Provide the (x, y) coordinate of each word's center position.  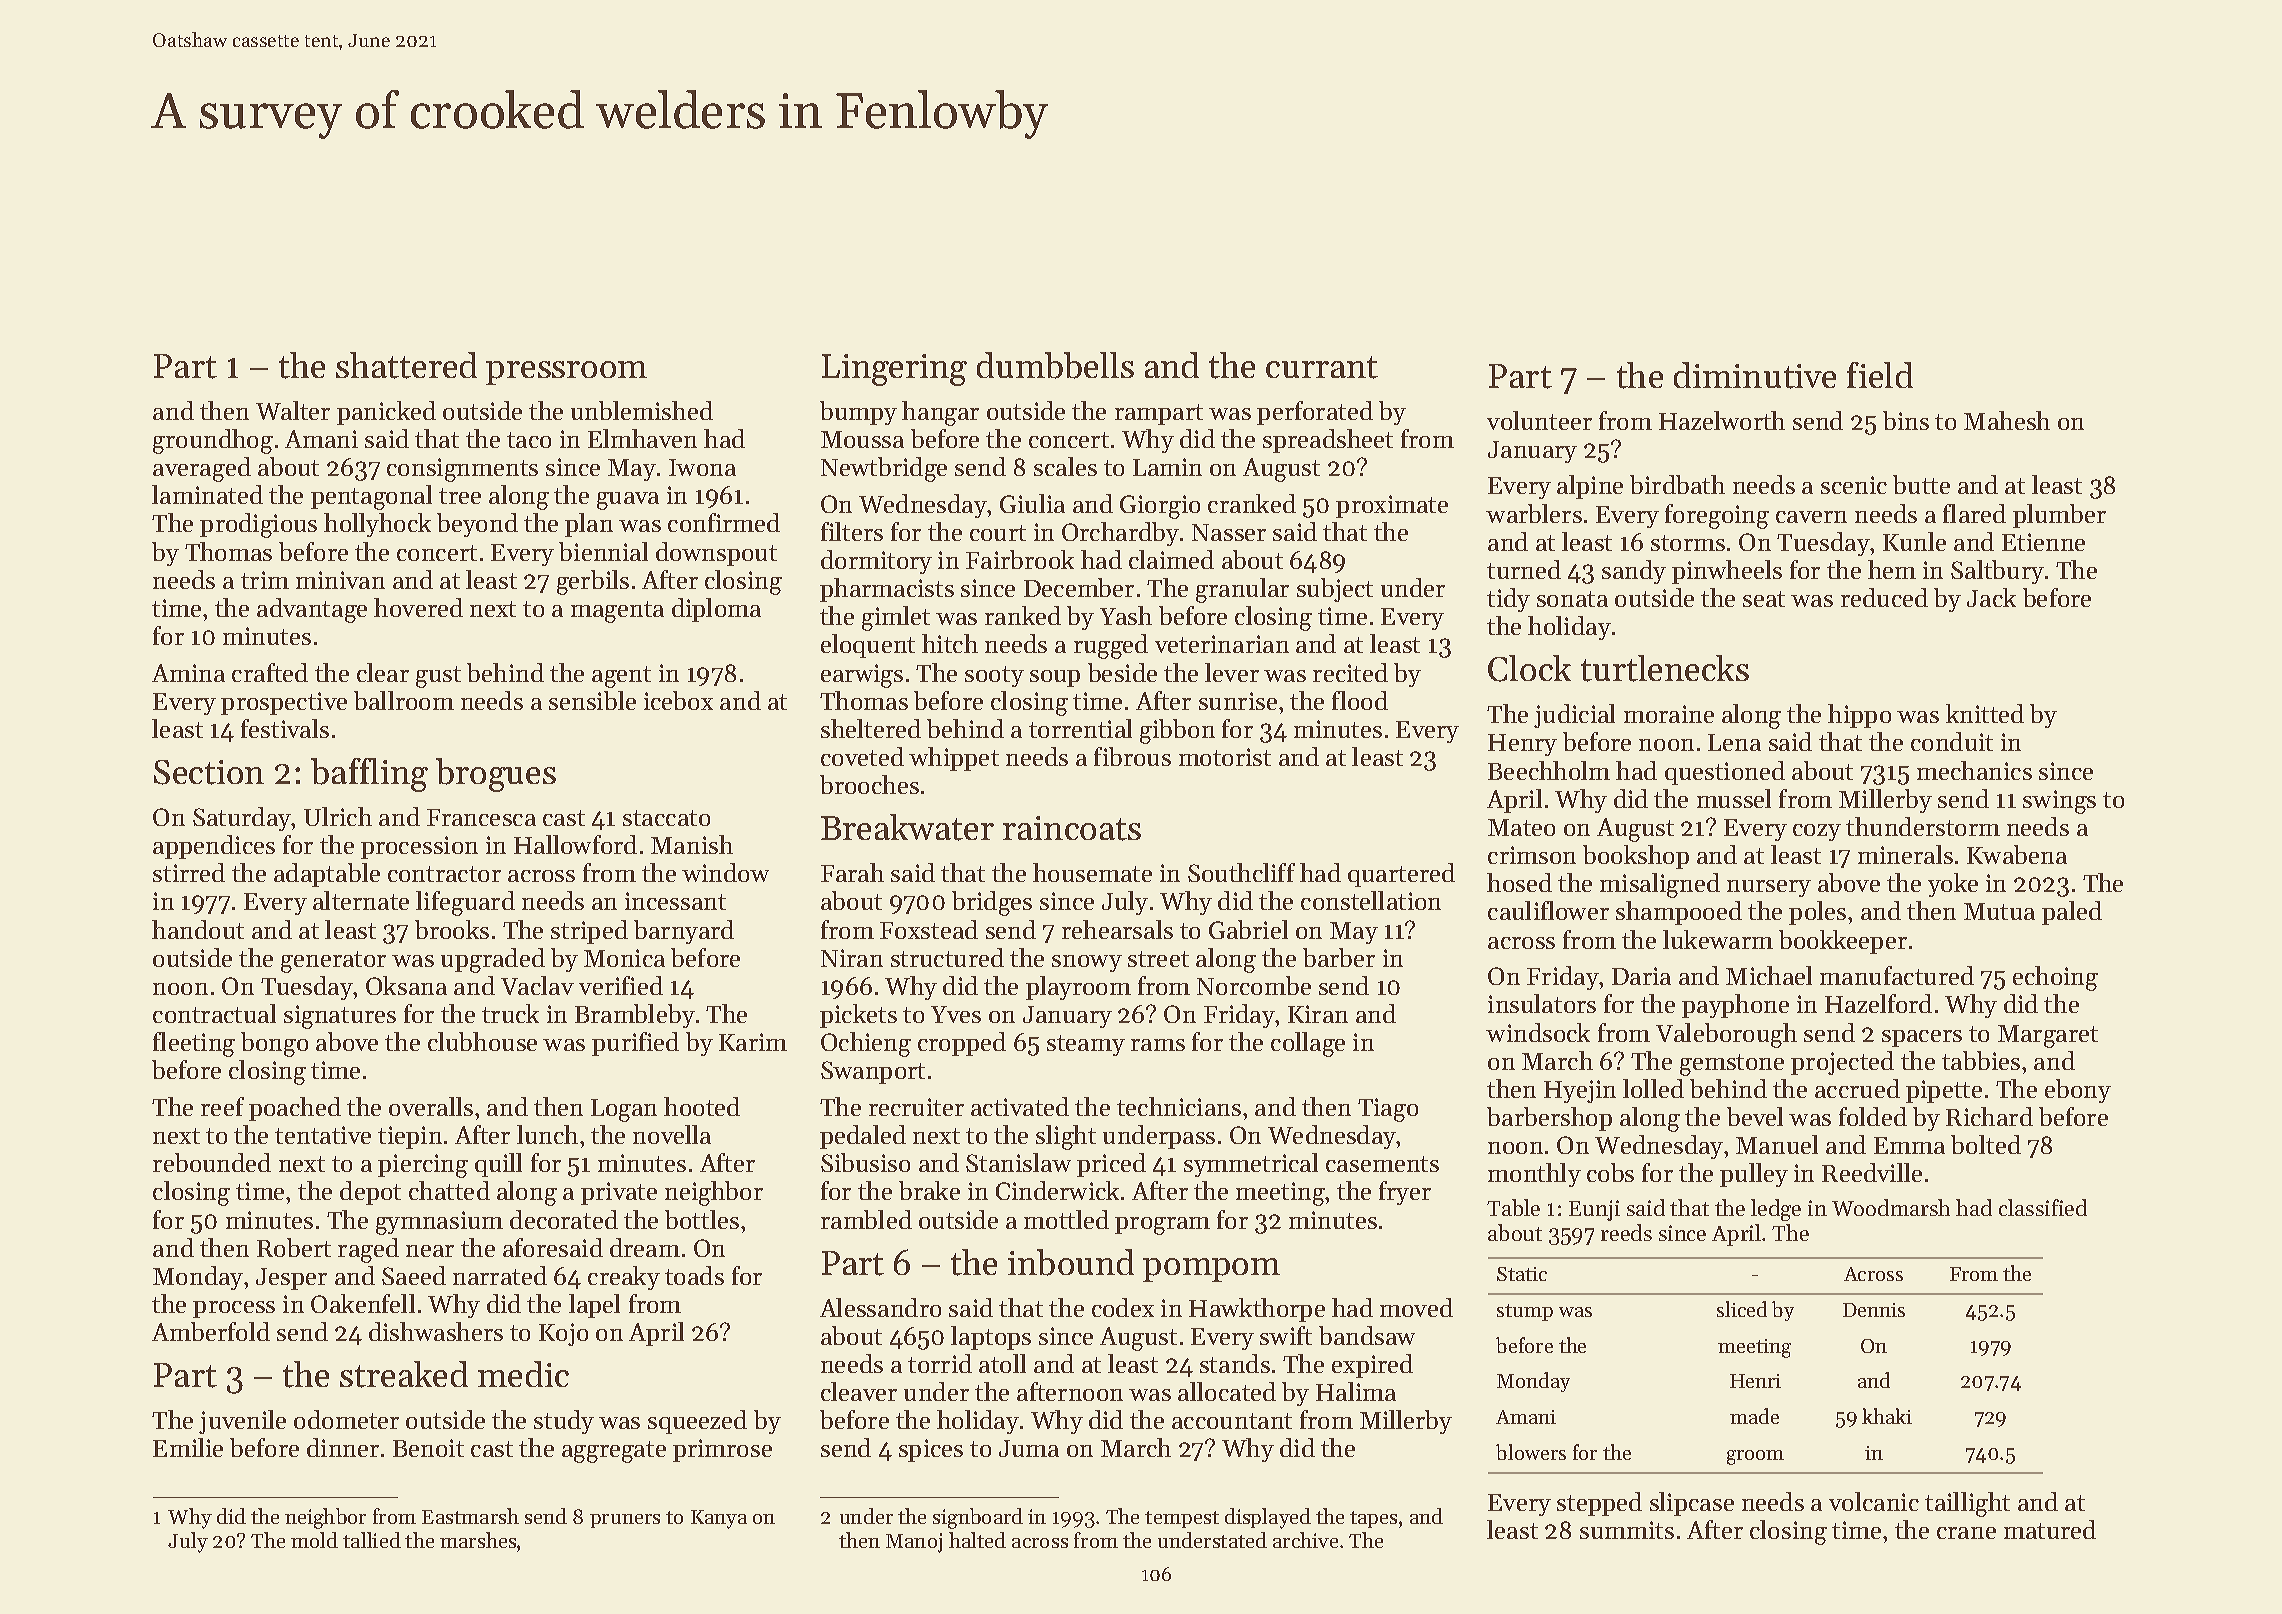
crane (1966, 1533)
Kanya (719, 1519)
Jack (1991, 597)
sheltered (871, 728)
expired (1372, 1366)
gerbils (593, 582)
